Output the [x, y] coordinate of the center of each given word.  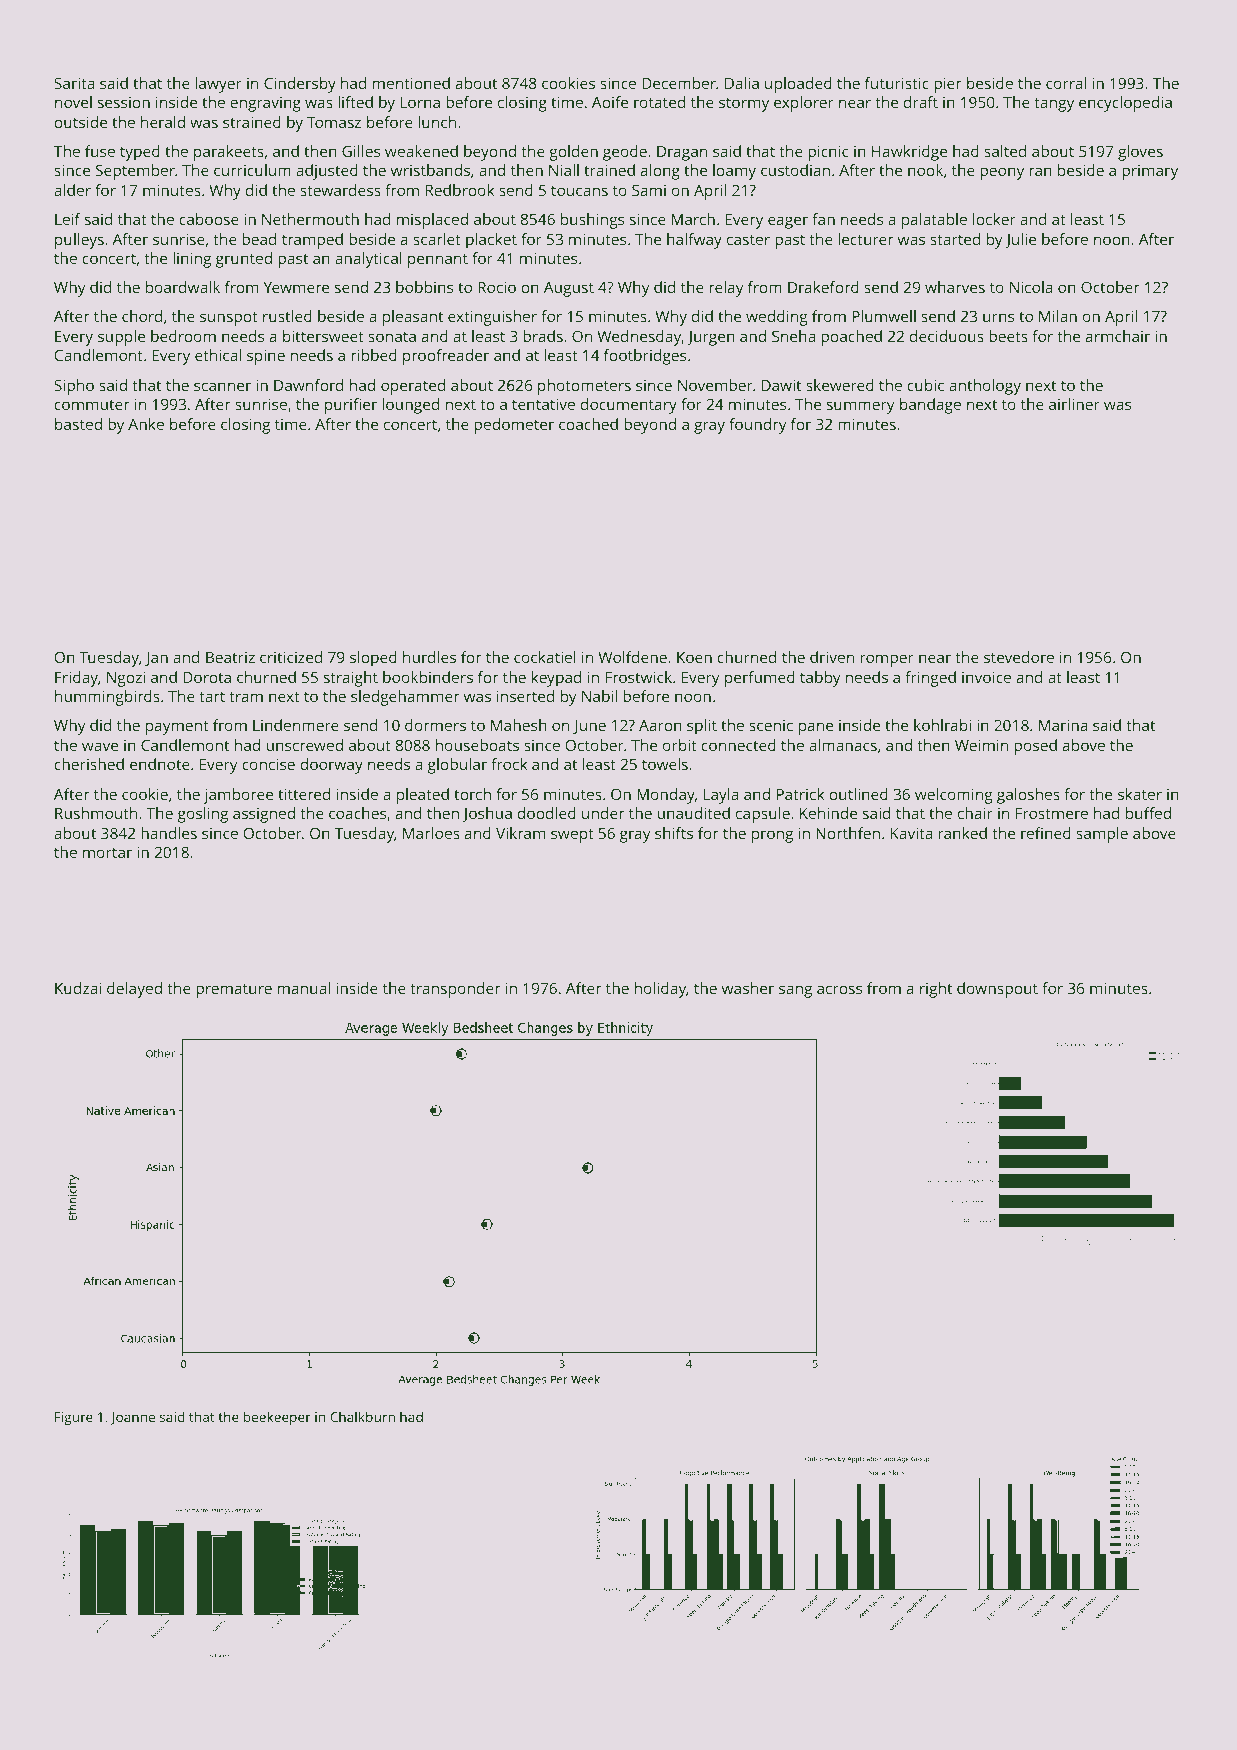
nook [925, 170]
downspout [997, 990]
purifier [351, 406]
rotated [659, 102]
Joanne [133, 1418]
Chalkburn [362, 1416]
